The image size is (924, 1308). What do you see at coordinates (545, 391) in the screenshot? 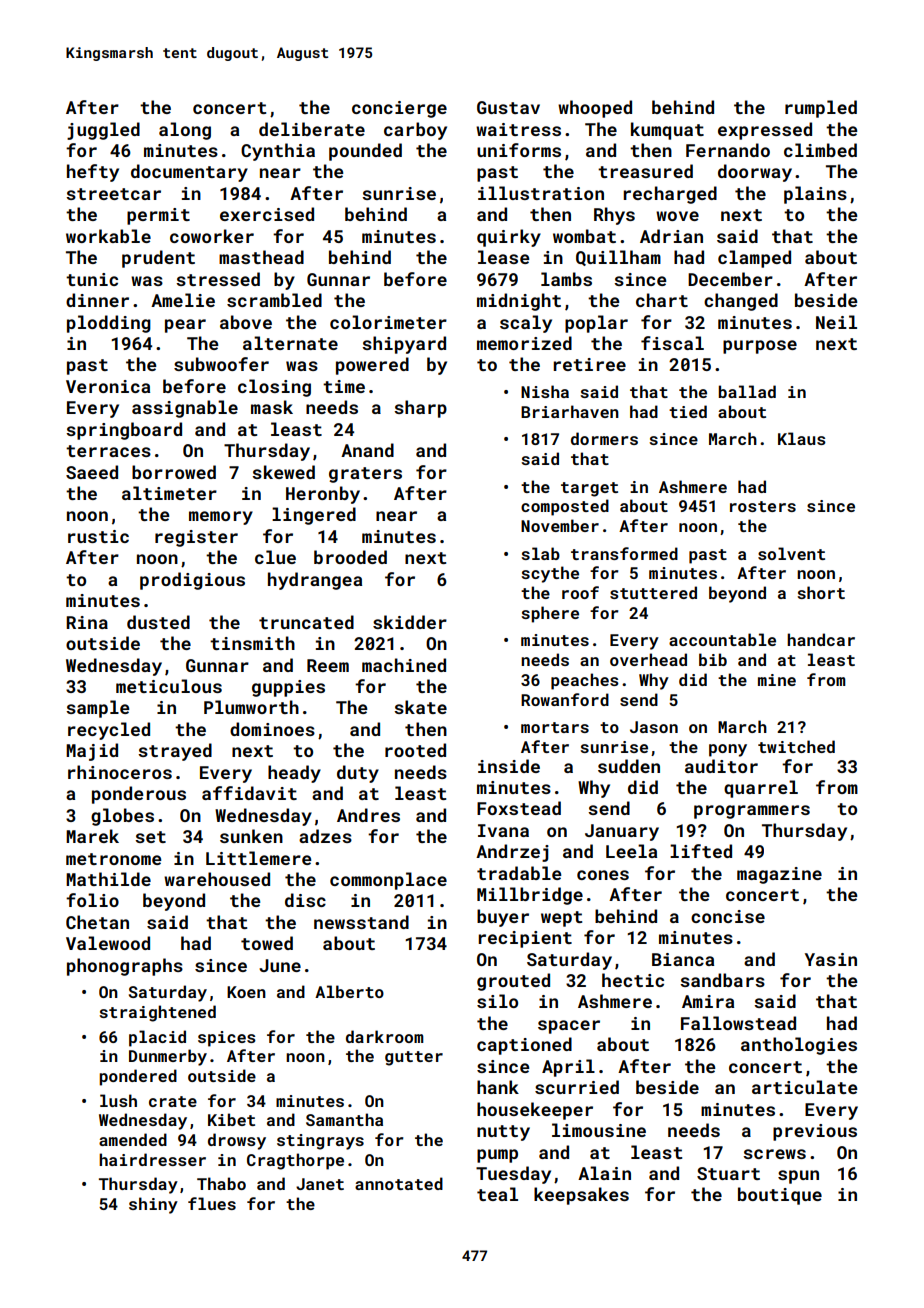
I see `Nisha` at bounding box center [545, 391].
